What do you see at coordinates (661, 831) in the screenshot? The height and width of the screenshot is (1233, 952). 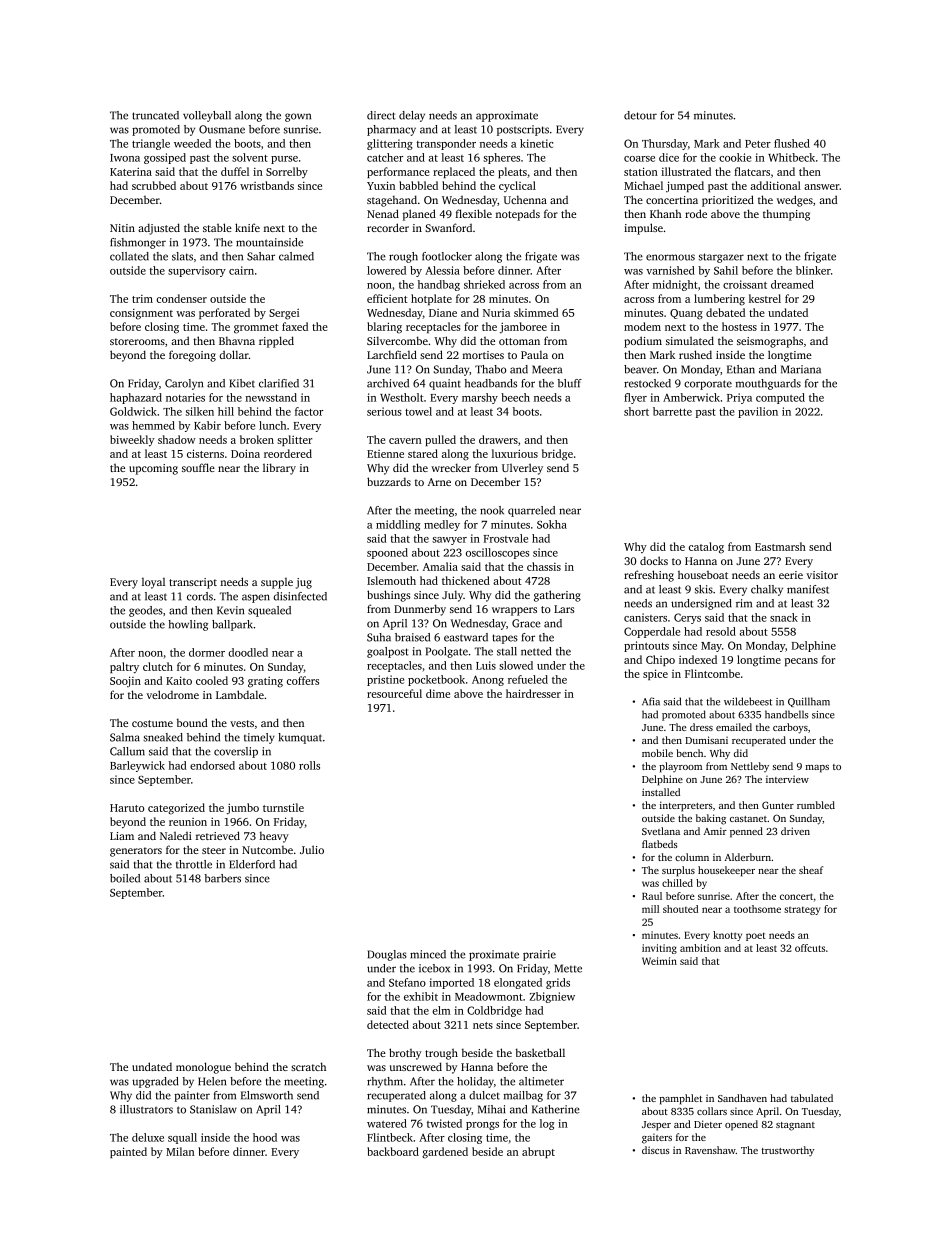 I see `Svetlana` at bounding box center [661, 831].
